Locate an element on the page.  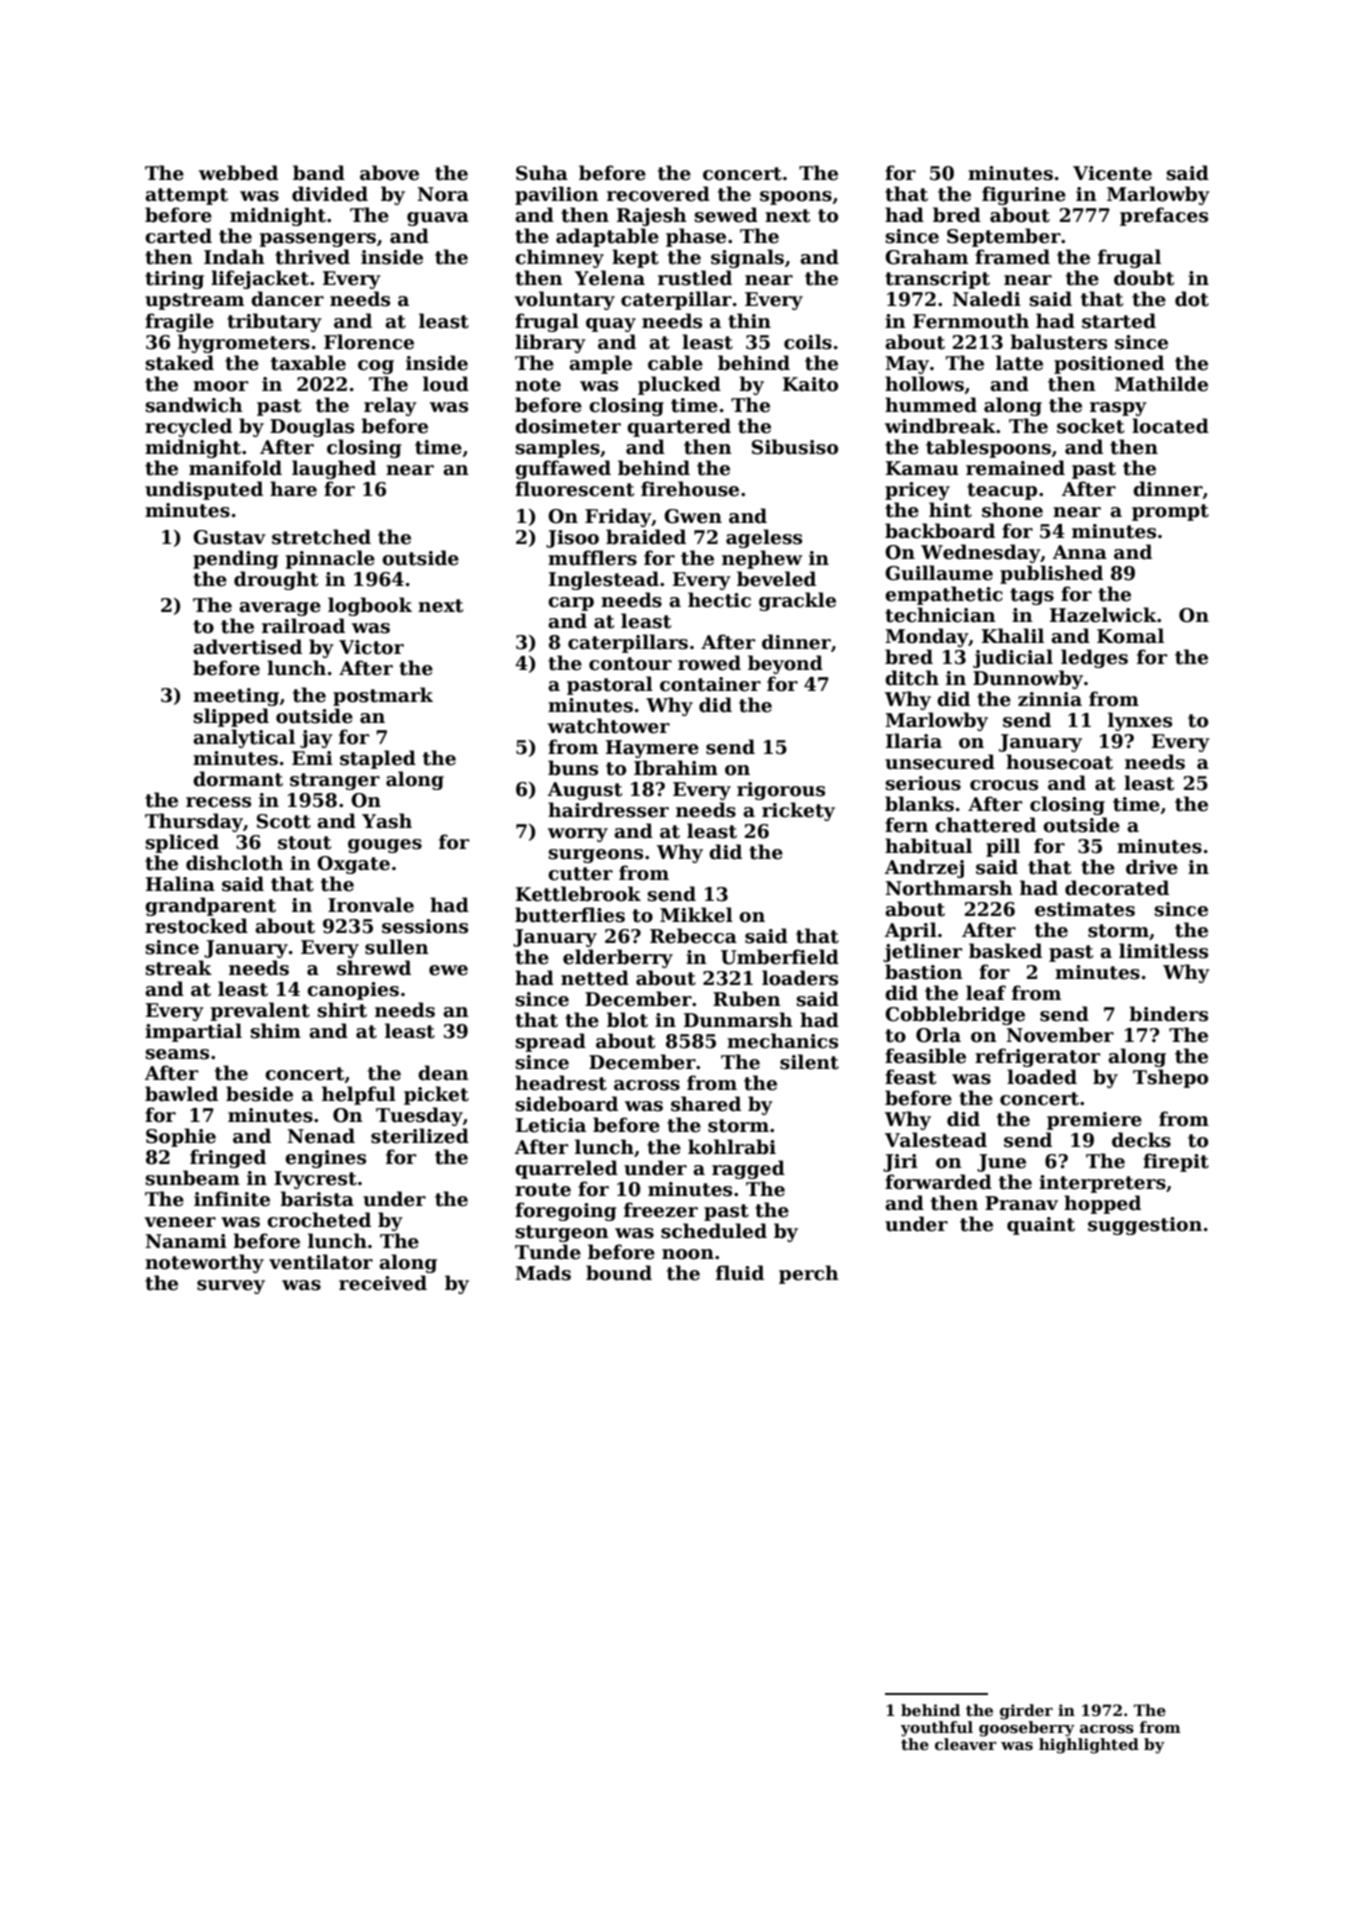
above is located at coordinates (389, 173).
